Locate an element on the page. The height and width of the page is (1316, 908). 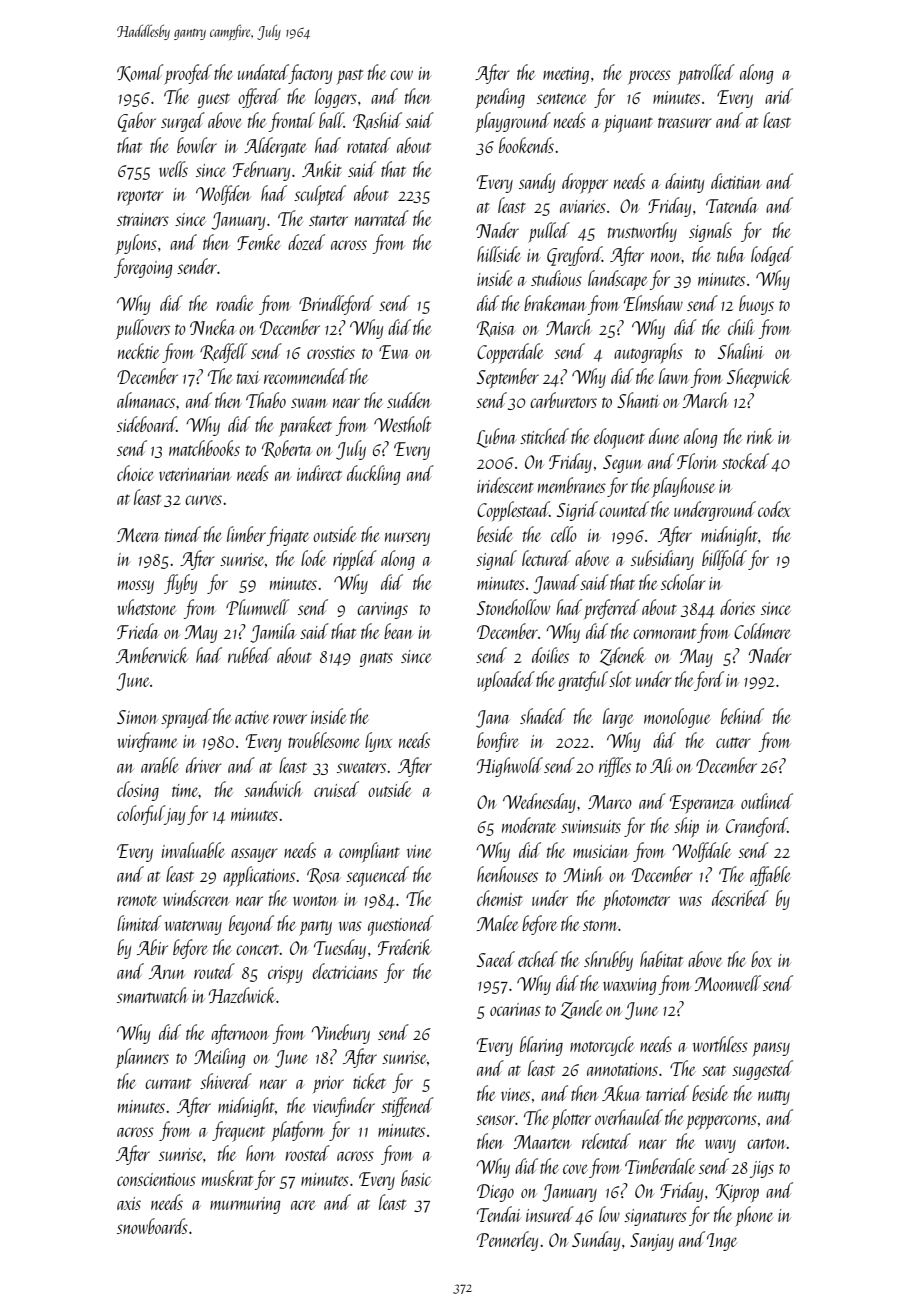
dietitian is located at coordinates (736, 181).
